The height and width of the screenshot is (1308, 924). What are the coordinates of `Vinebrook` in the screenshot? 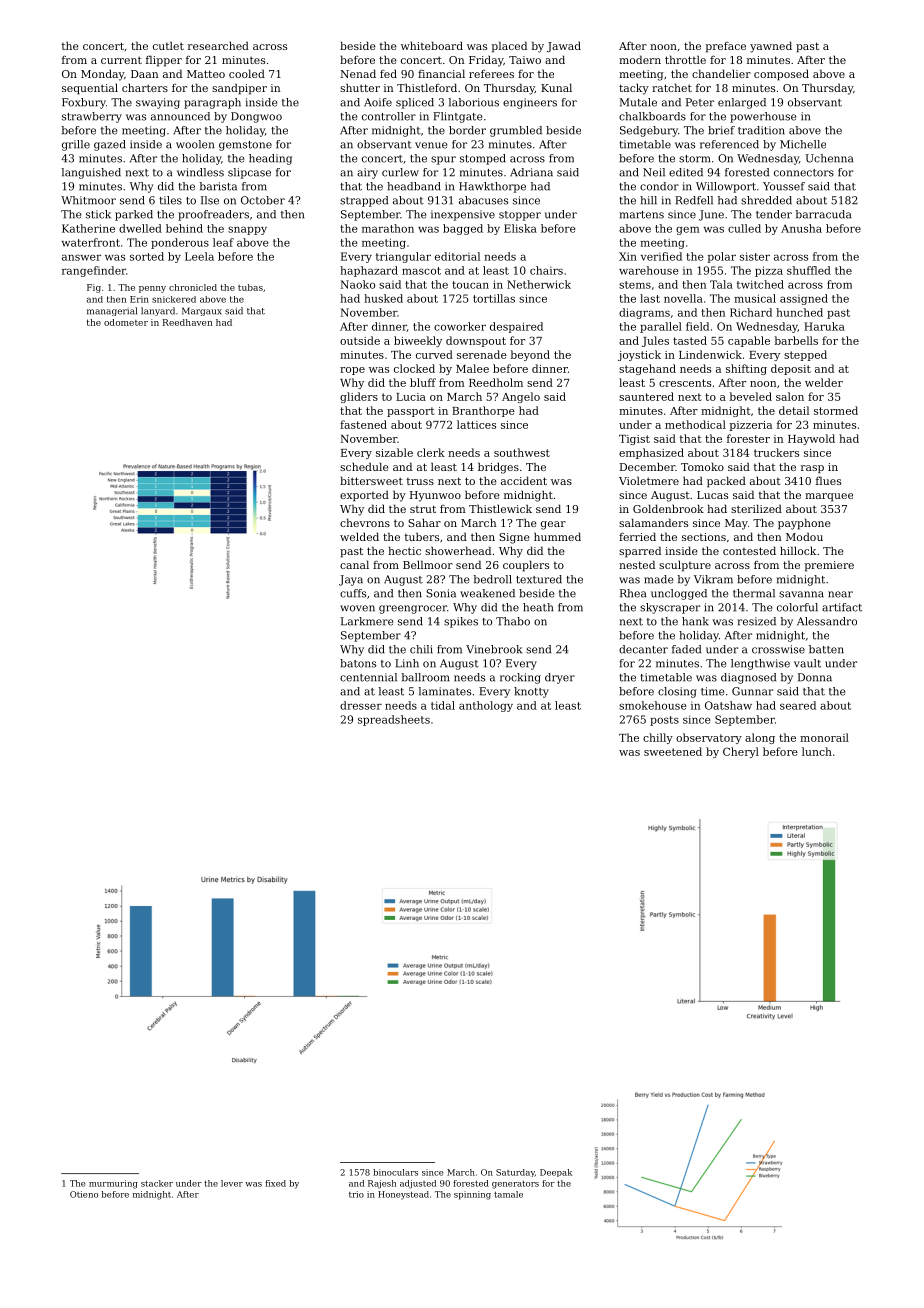 It's located at (494, 649).
